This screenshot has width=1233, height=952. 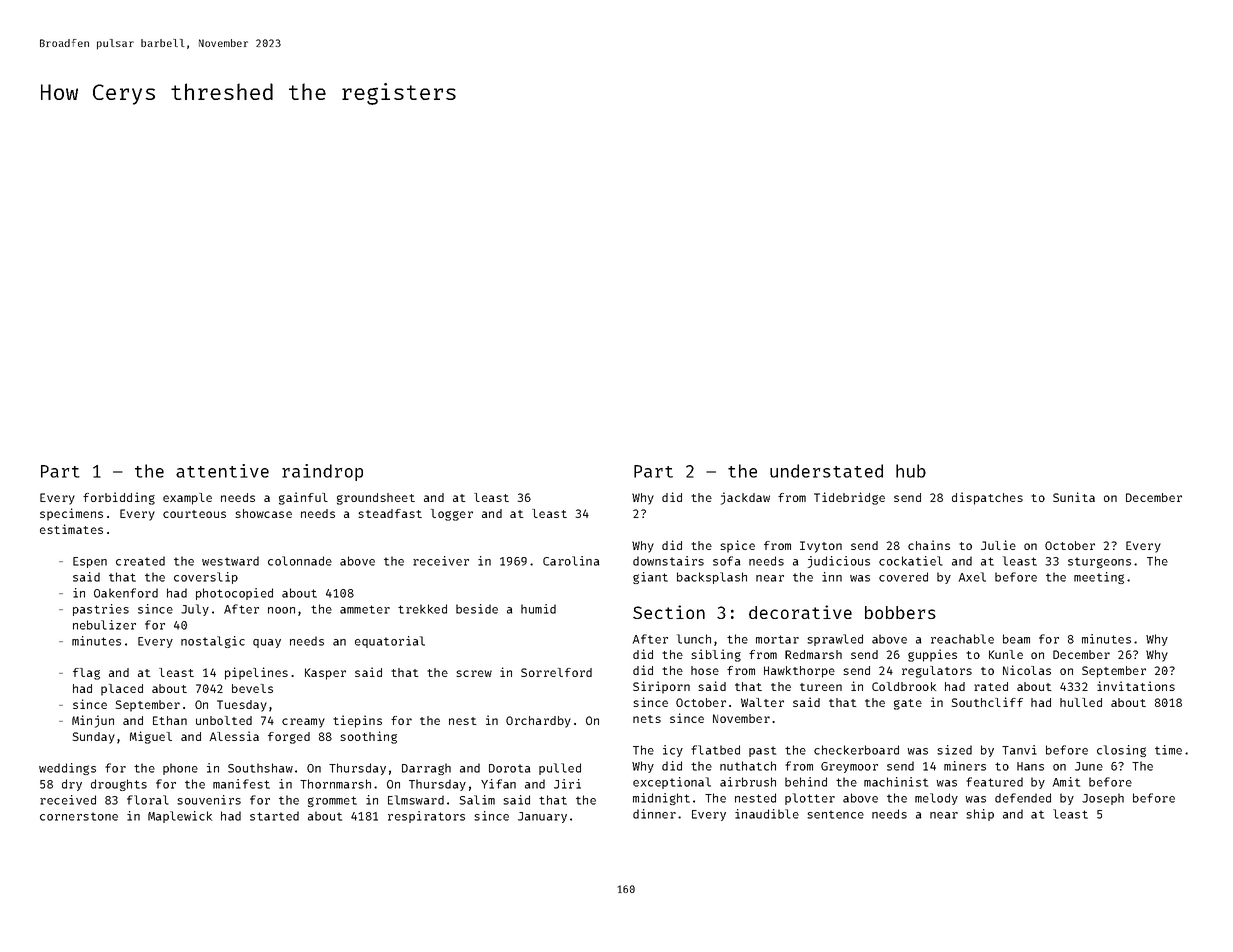 I want to click on bobbers, so click(x=900, y=612).
